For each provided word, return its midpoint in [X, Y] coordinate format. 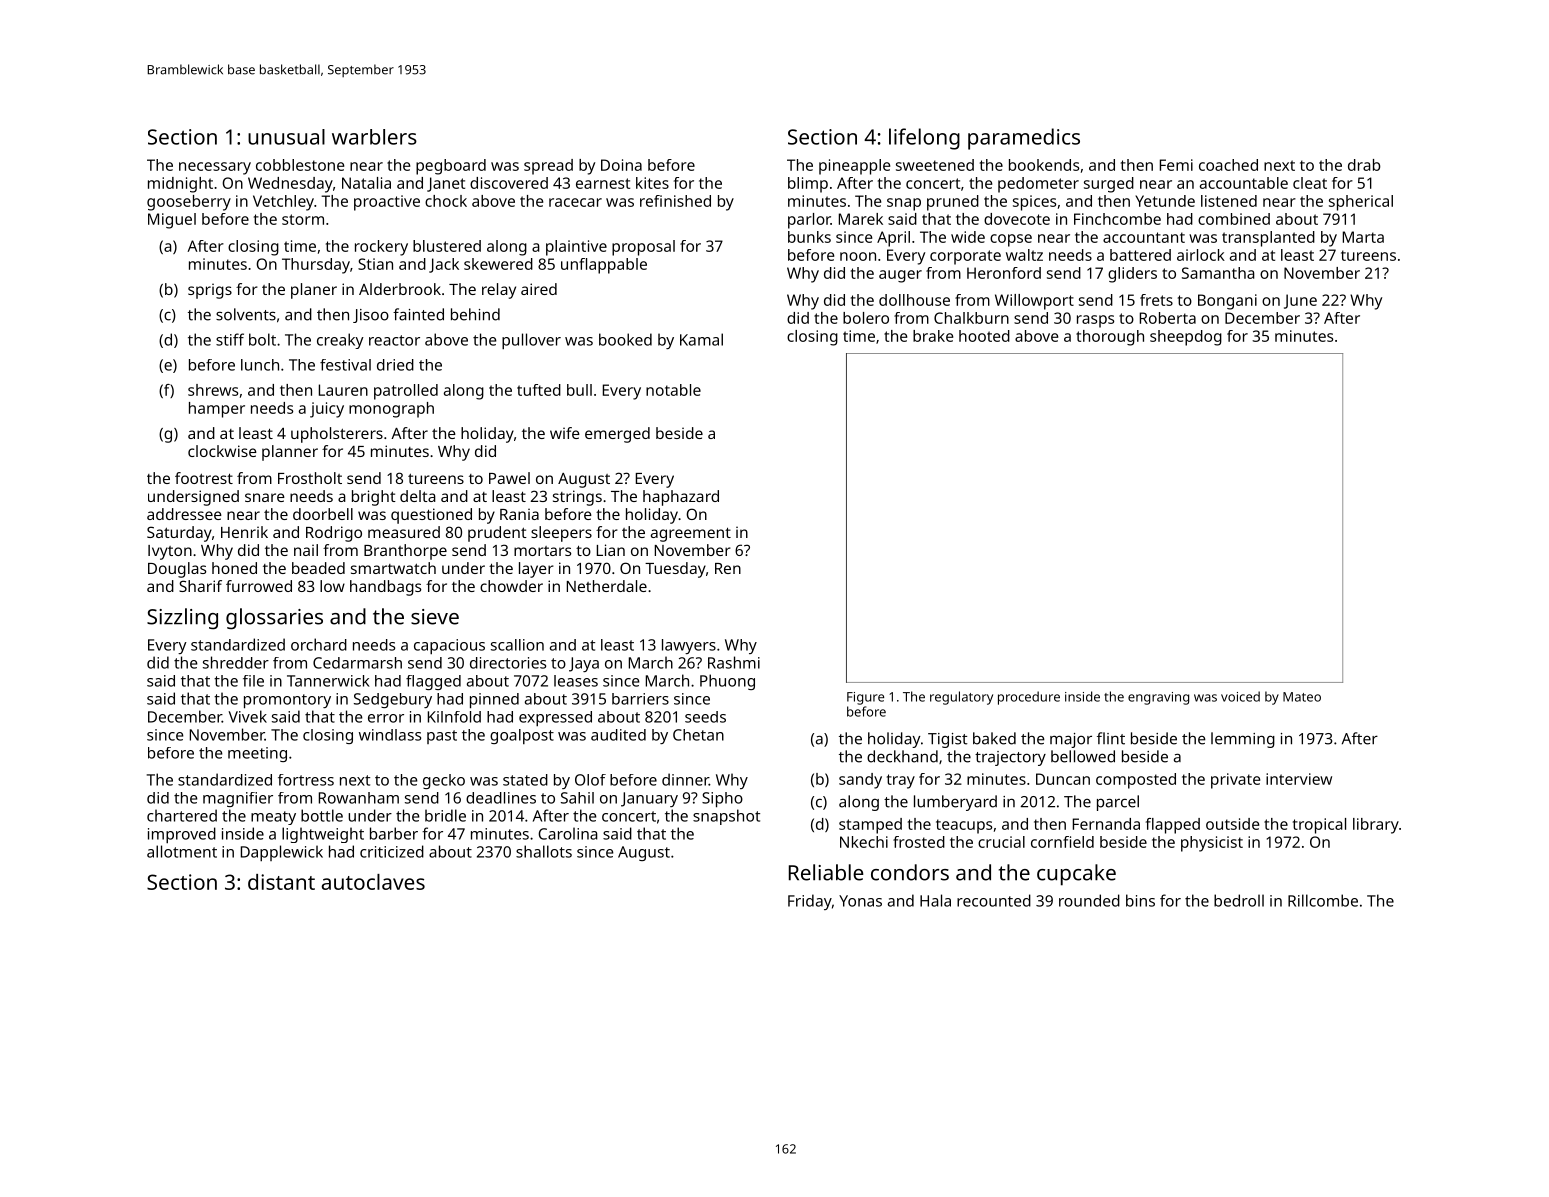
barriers [640, 699]
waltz [1024, 255]
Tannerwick [328, 681]
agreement [691, 535]
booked [625, 339]
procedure [1029, 698]
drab [1364, 165]
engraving [1158, 698]
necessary [215, 168]
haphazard [681, 498]
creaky [340, 341]
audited [618, 735]
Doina [621, 165]
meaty [273, 818]
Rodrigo [334, 534]
